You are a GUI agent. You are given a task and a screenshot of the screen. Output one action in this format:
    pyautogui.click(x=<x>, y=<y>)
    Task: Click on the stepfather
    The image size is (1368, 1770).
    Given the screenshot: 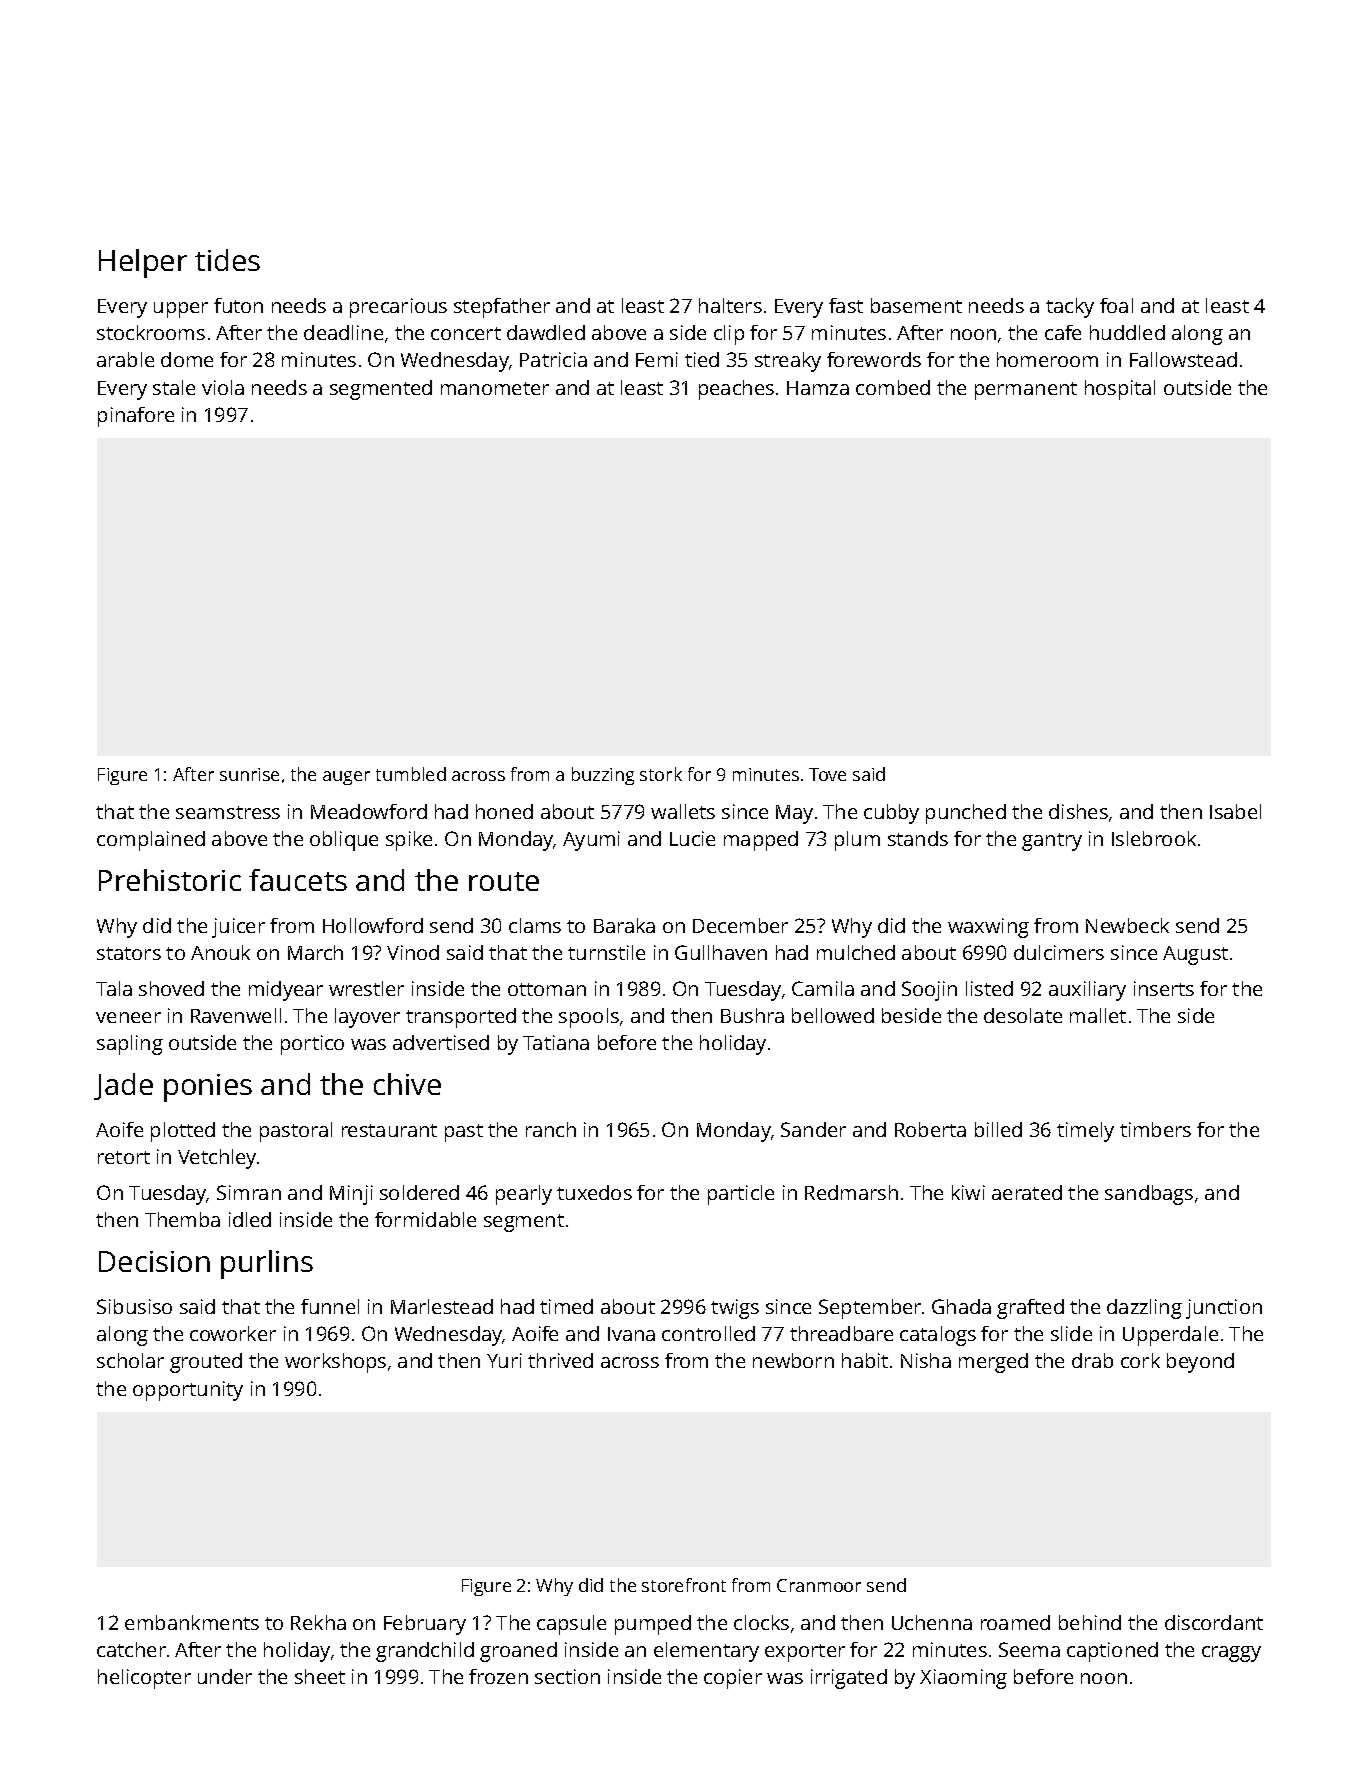 What is the action you would take?
    pyautogui.click(x=502, y=308)
